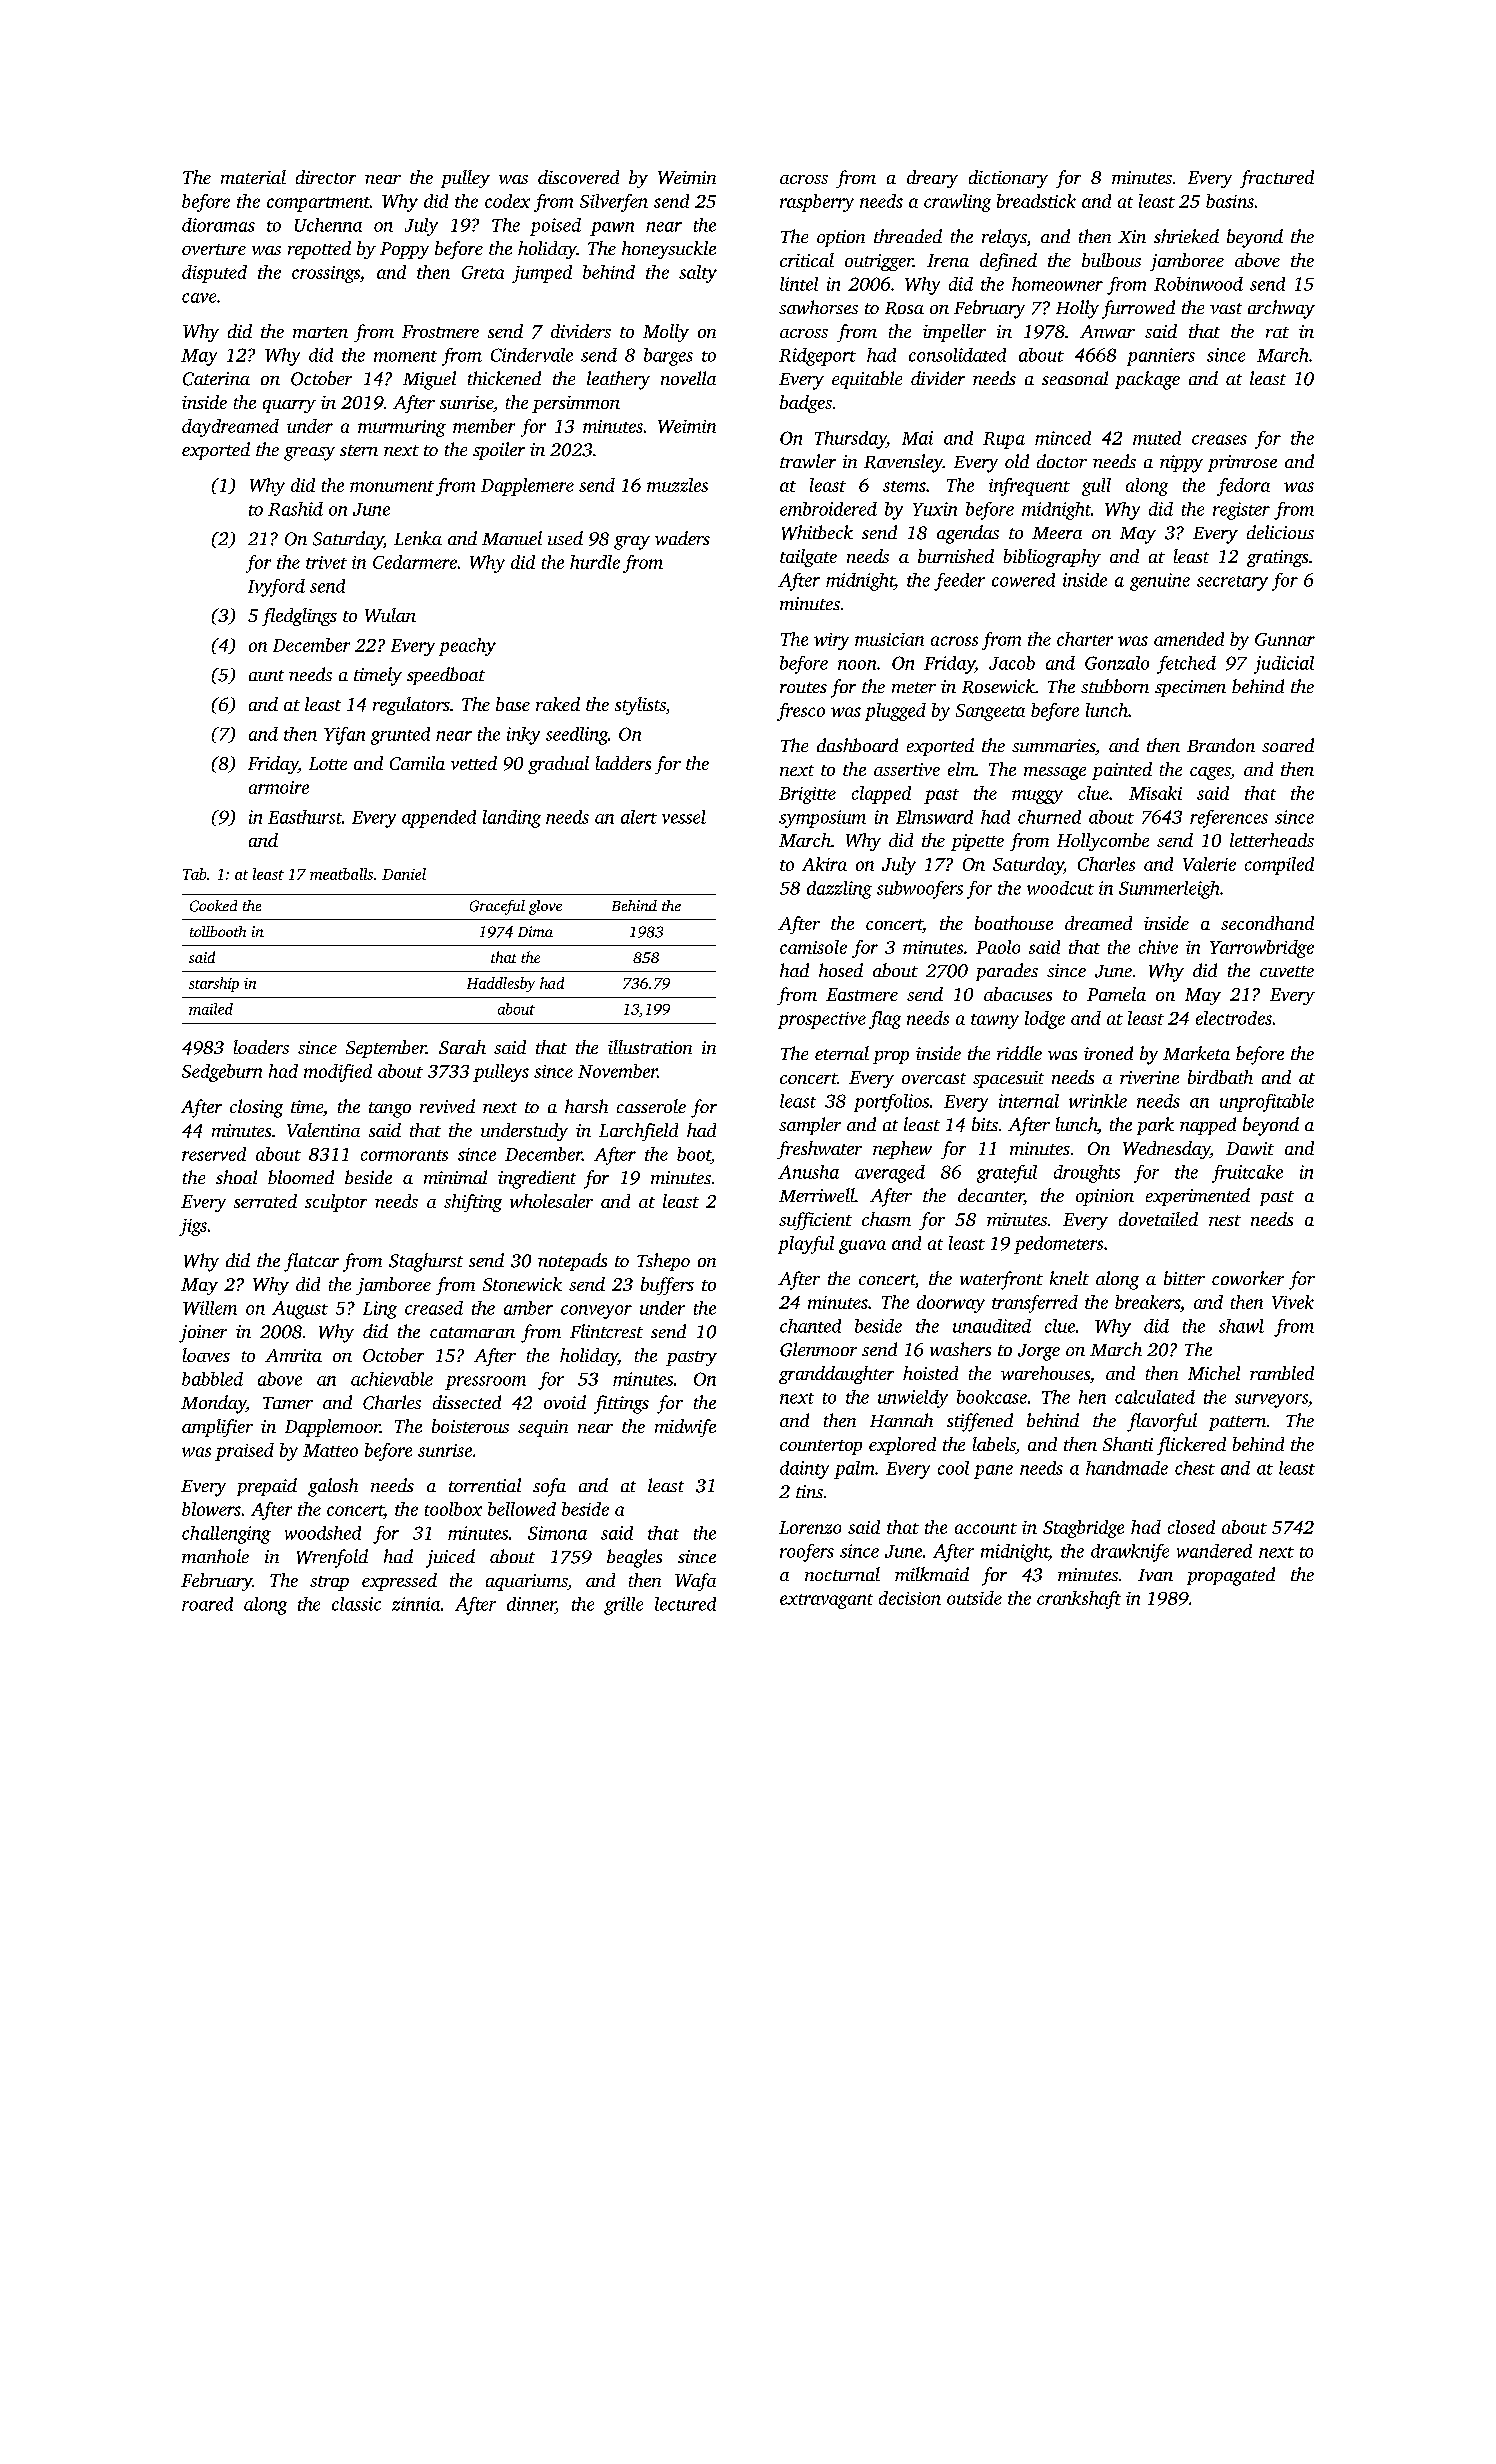 The image size is (1496, 2464). Describe the element at coordinates (932, 179) in the page. I see `dreary` at that location.
